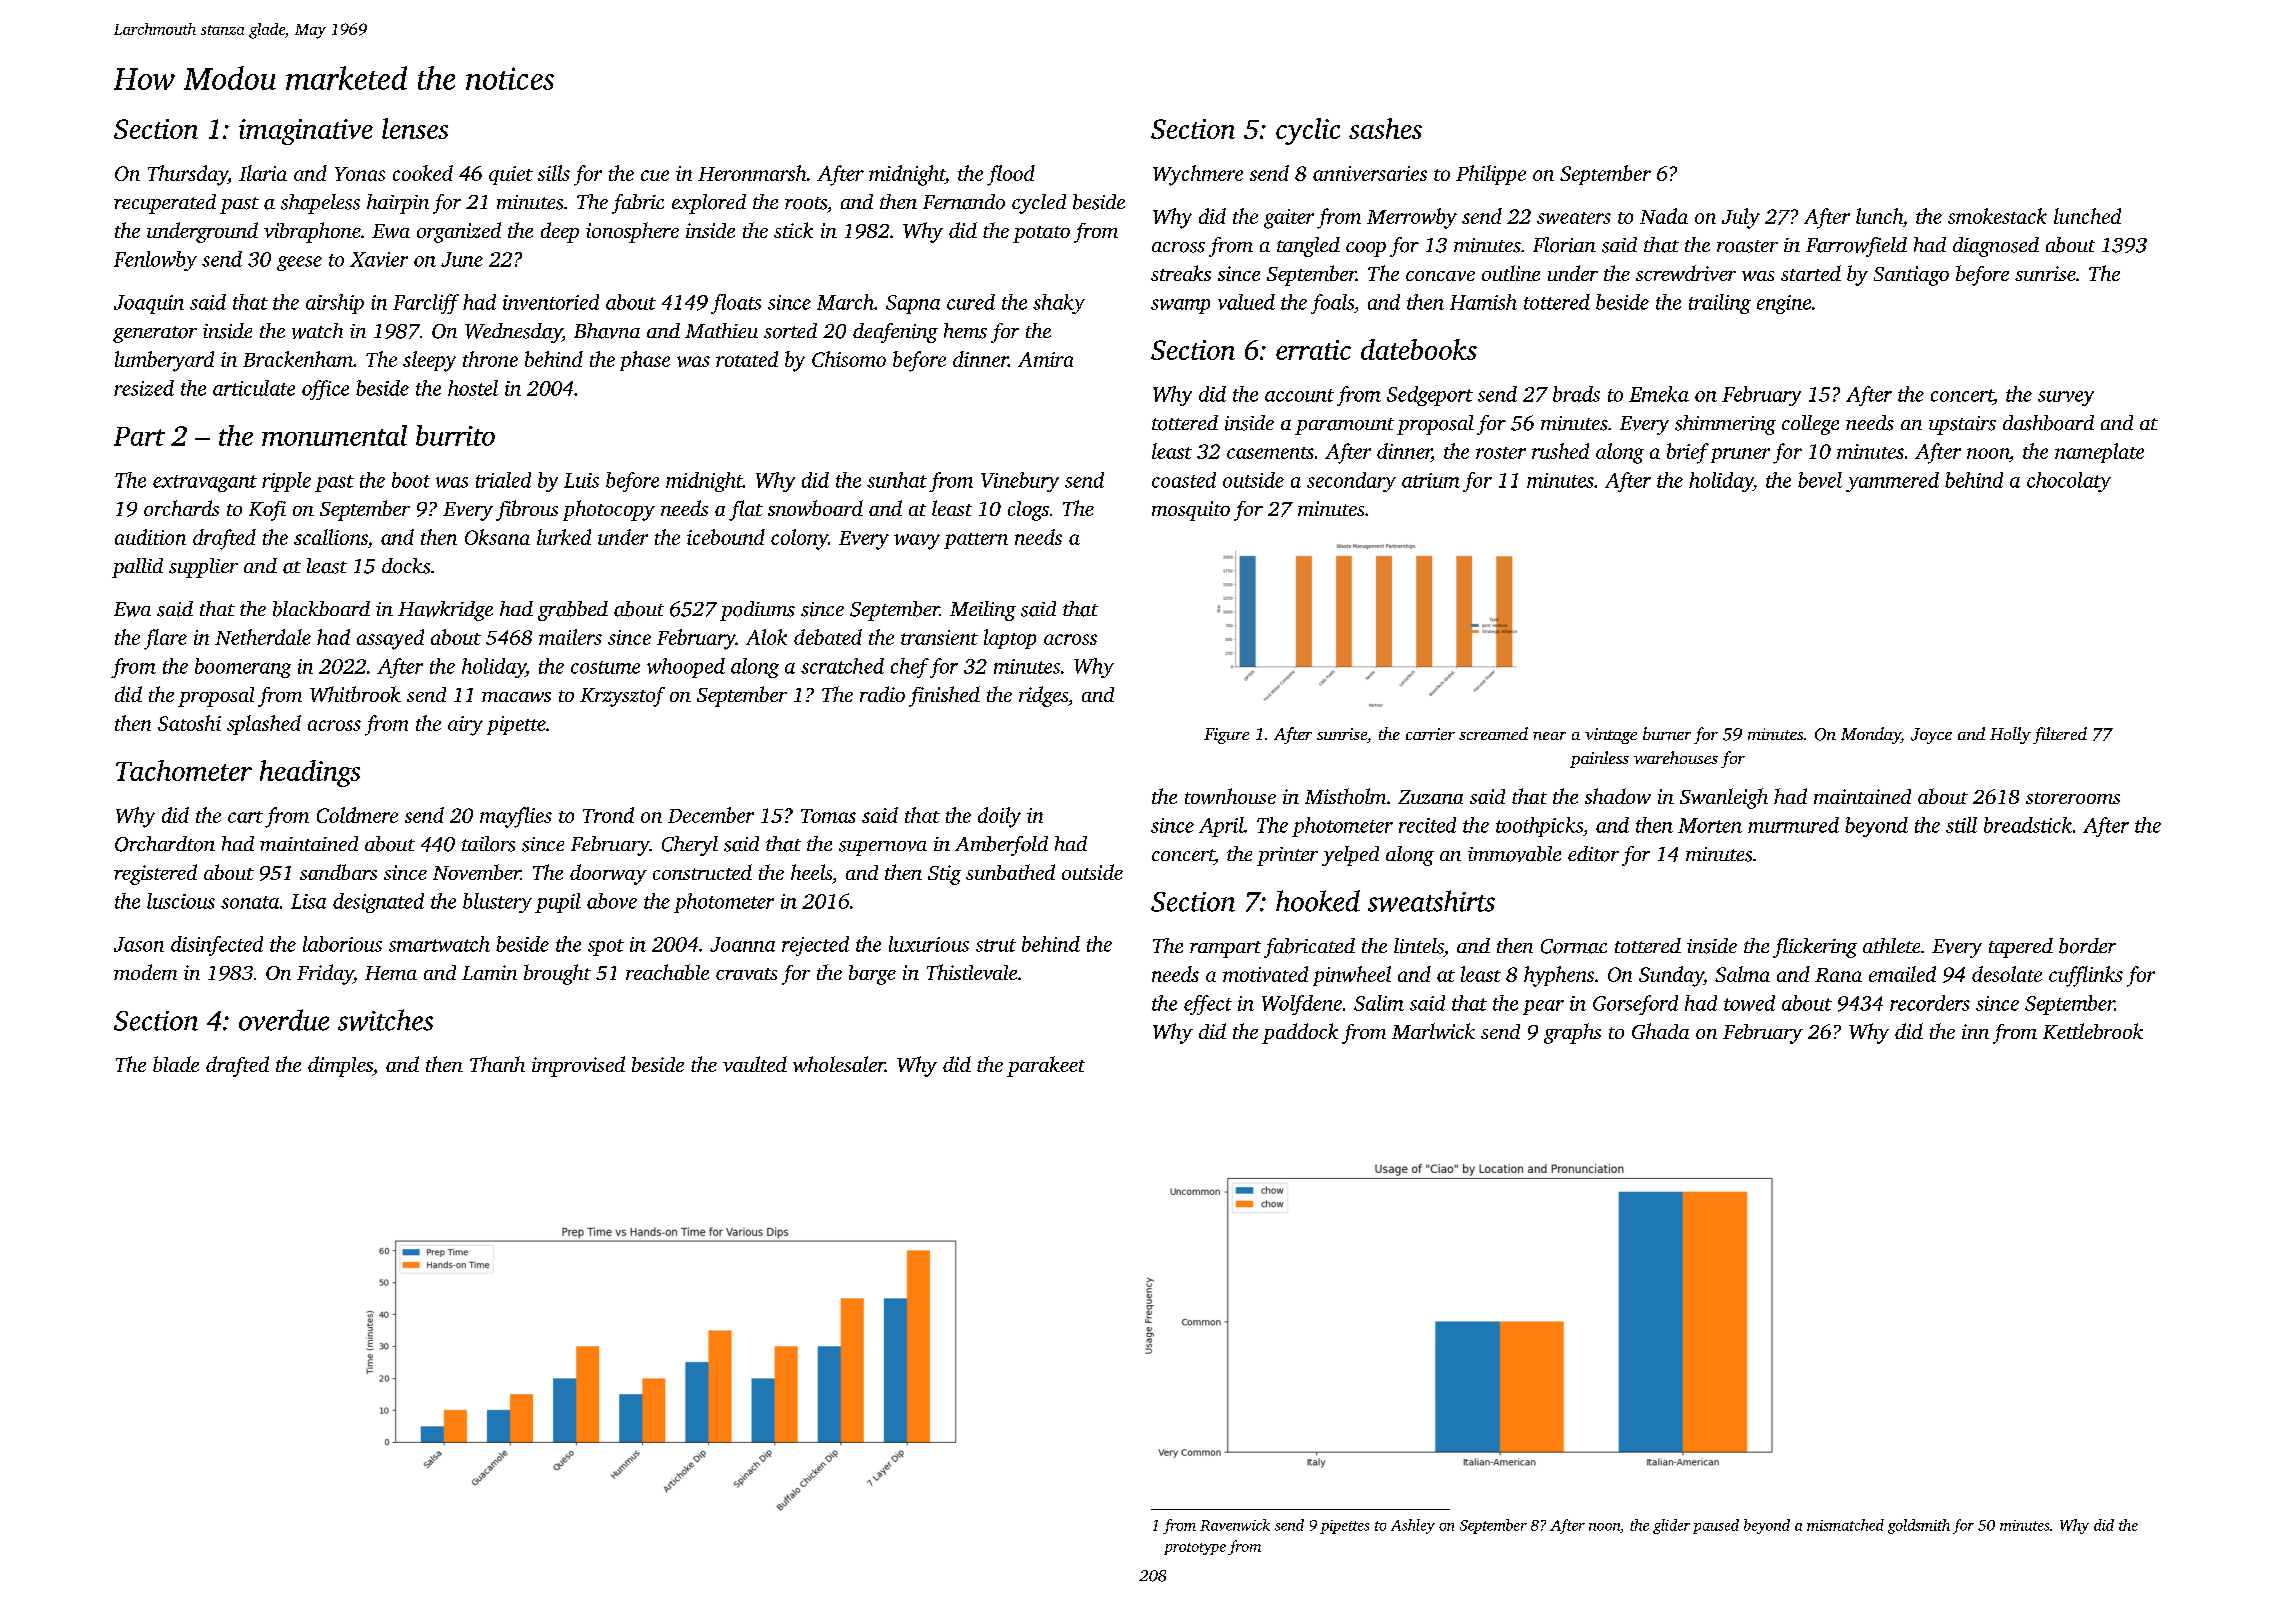  What do you see at coordinates (578, 1066) in the image?
I see `improvised` at bounding box center [578, 1066].
